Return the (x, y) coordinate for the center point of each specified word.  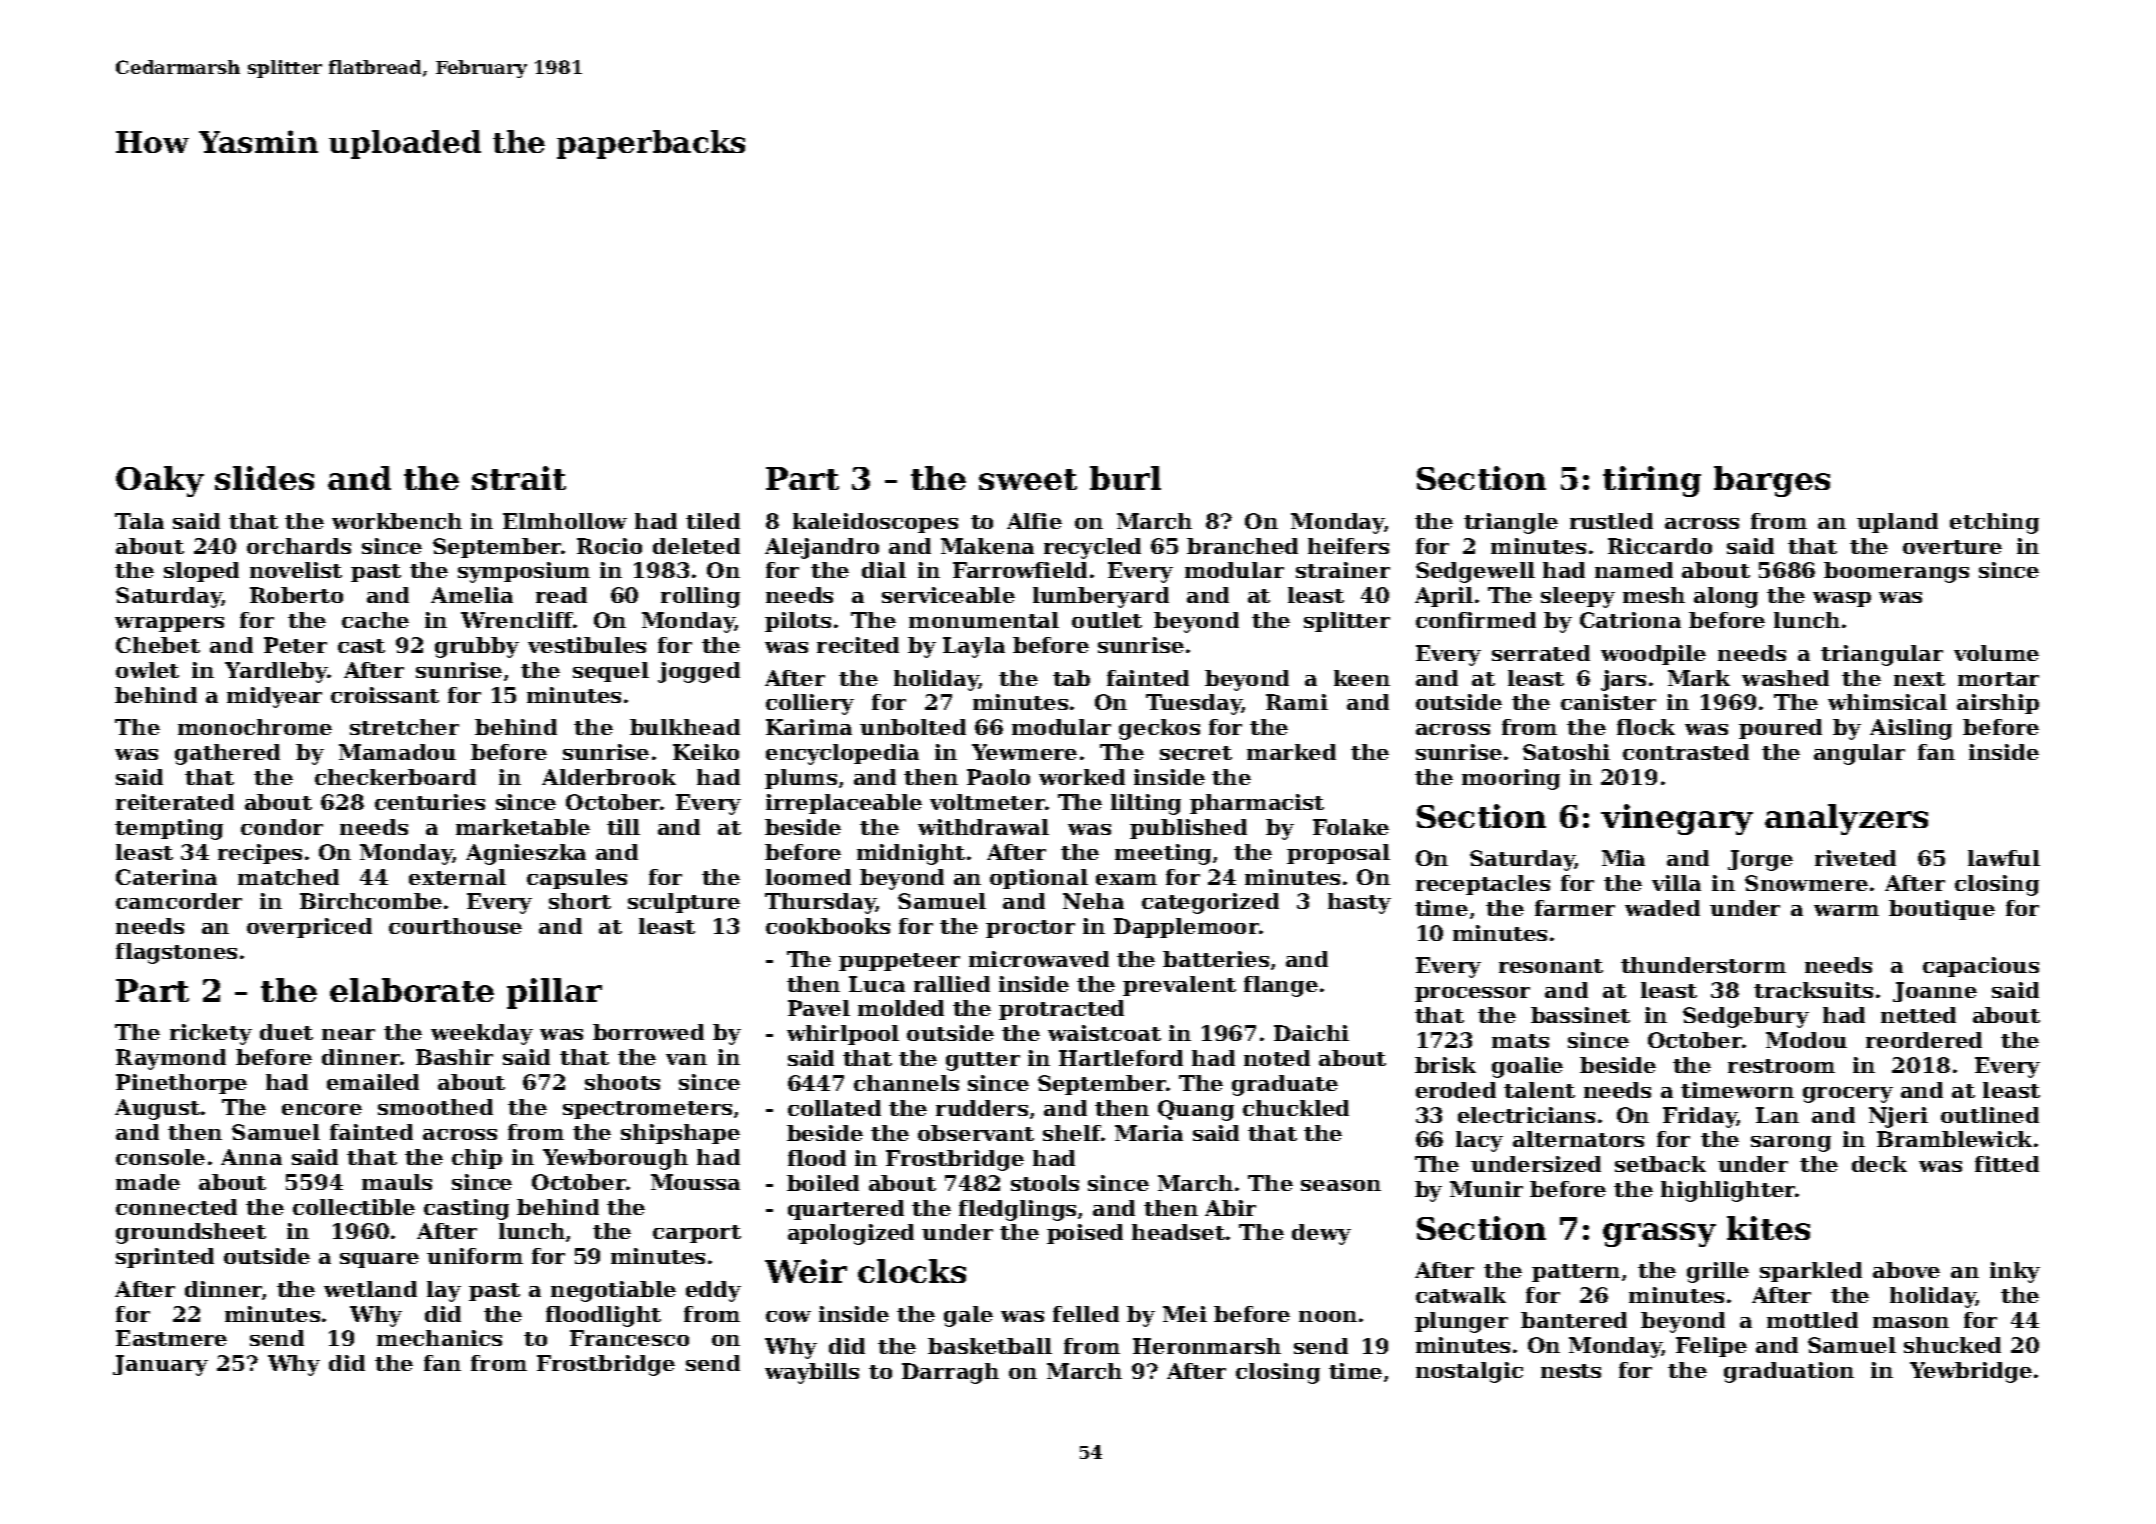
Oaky (160, 481)
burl (1125, 478)
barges (1772, 481)
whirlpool (843, 1035)
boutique (1942, 910)
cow (788, 1316)
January (160, 1365)
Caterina (166, 877)
